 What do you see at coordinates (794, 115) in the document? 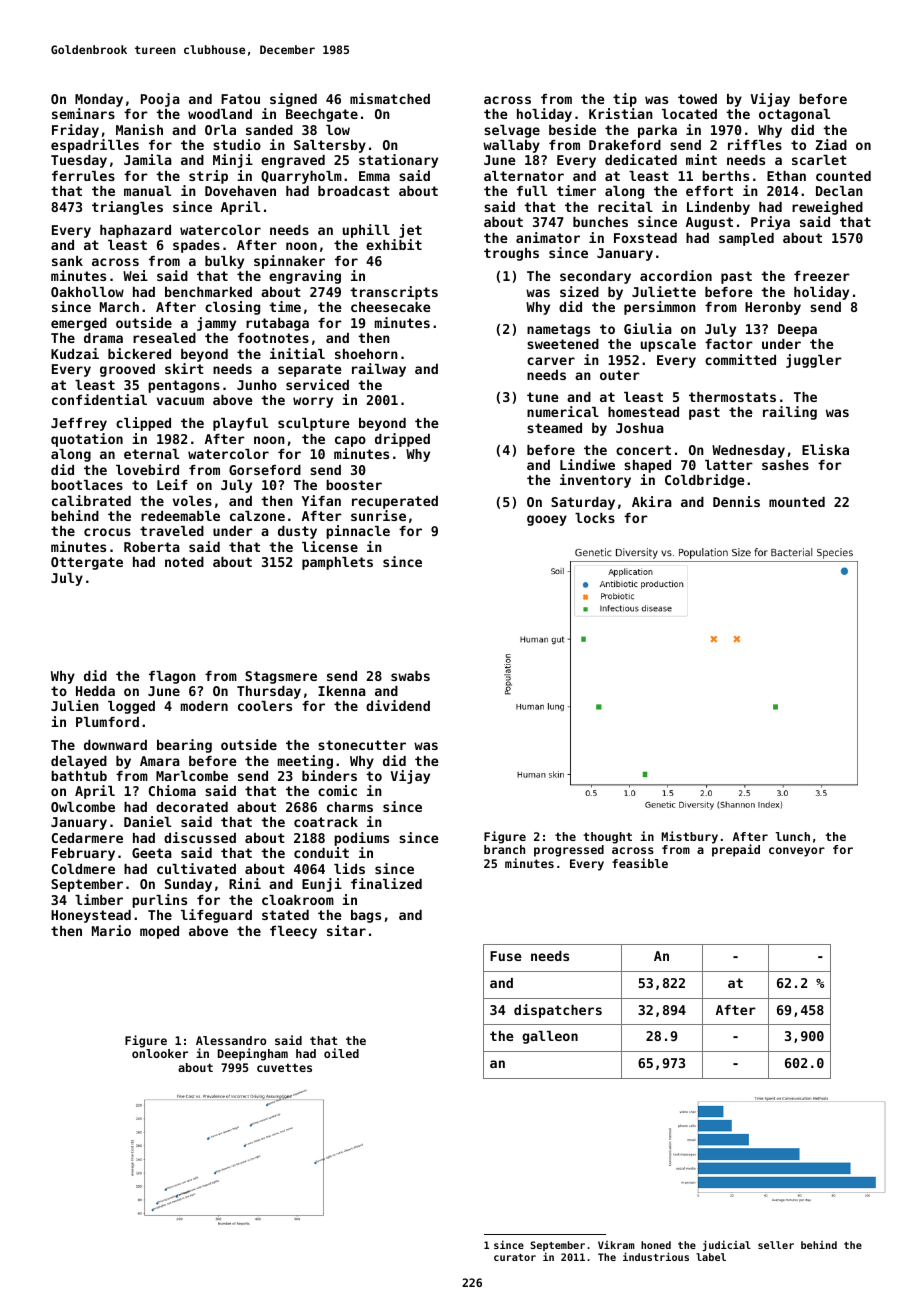
I see `octagonal` at bounding box center [794, 115].
